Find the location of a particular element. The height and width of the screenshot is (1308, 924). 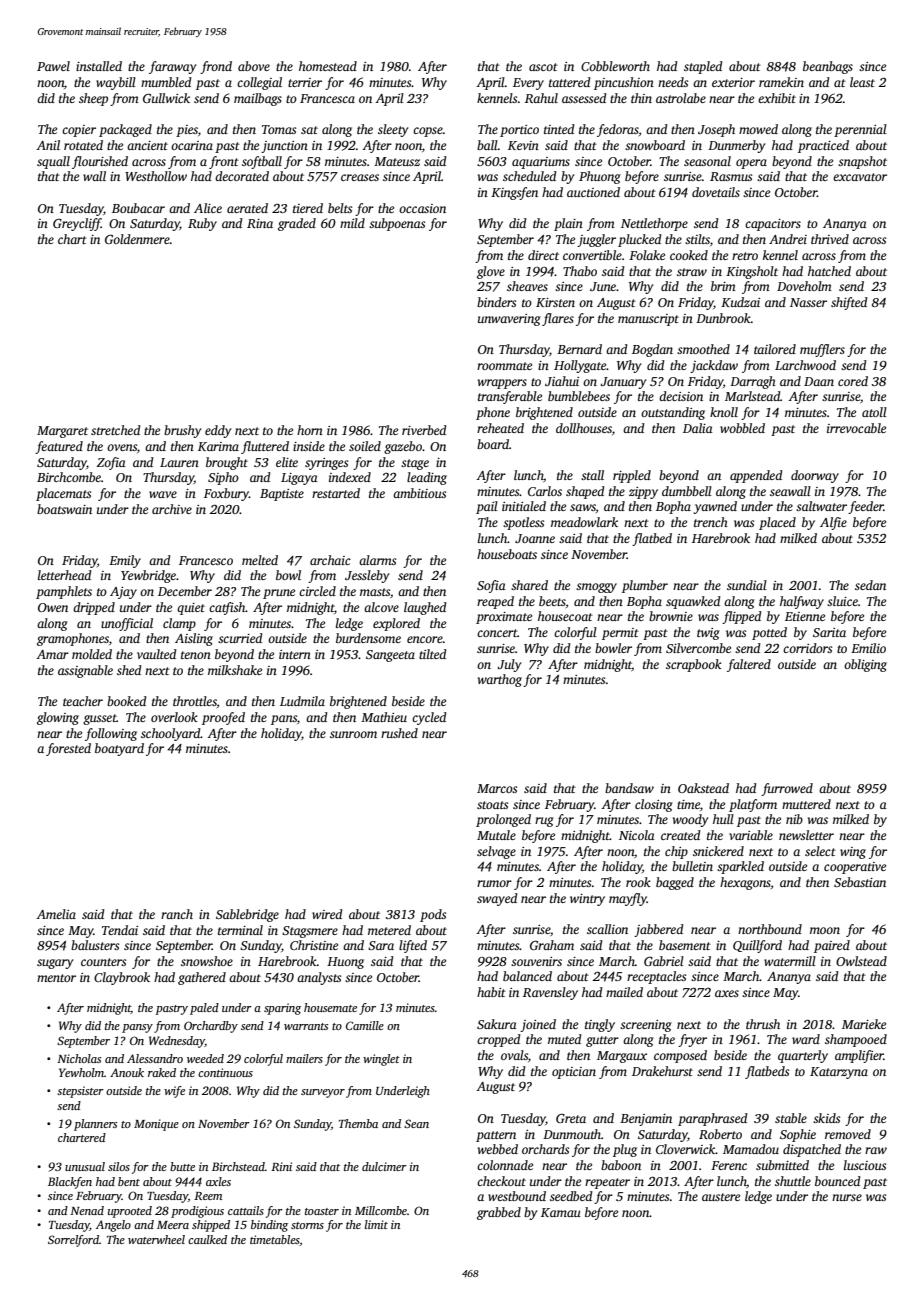

Amelia is located at coordinates (56, 914).
